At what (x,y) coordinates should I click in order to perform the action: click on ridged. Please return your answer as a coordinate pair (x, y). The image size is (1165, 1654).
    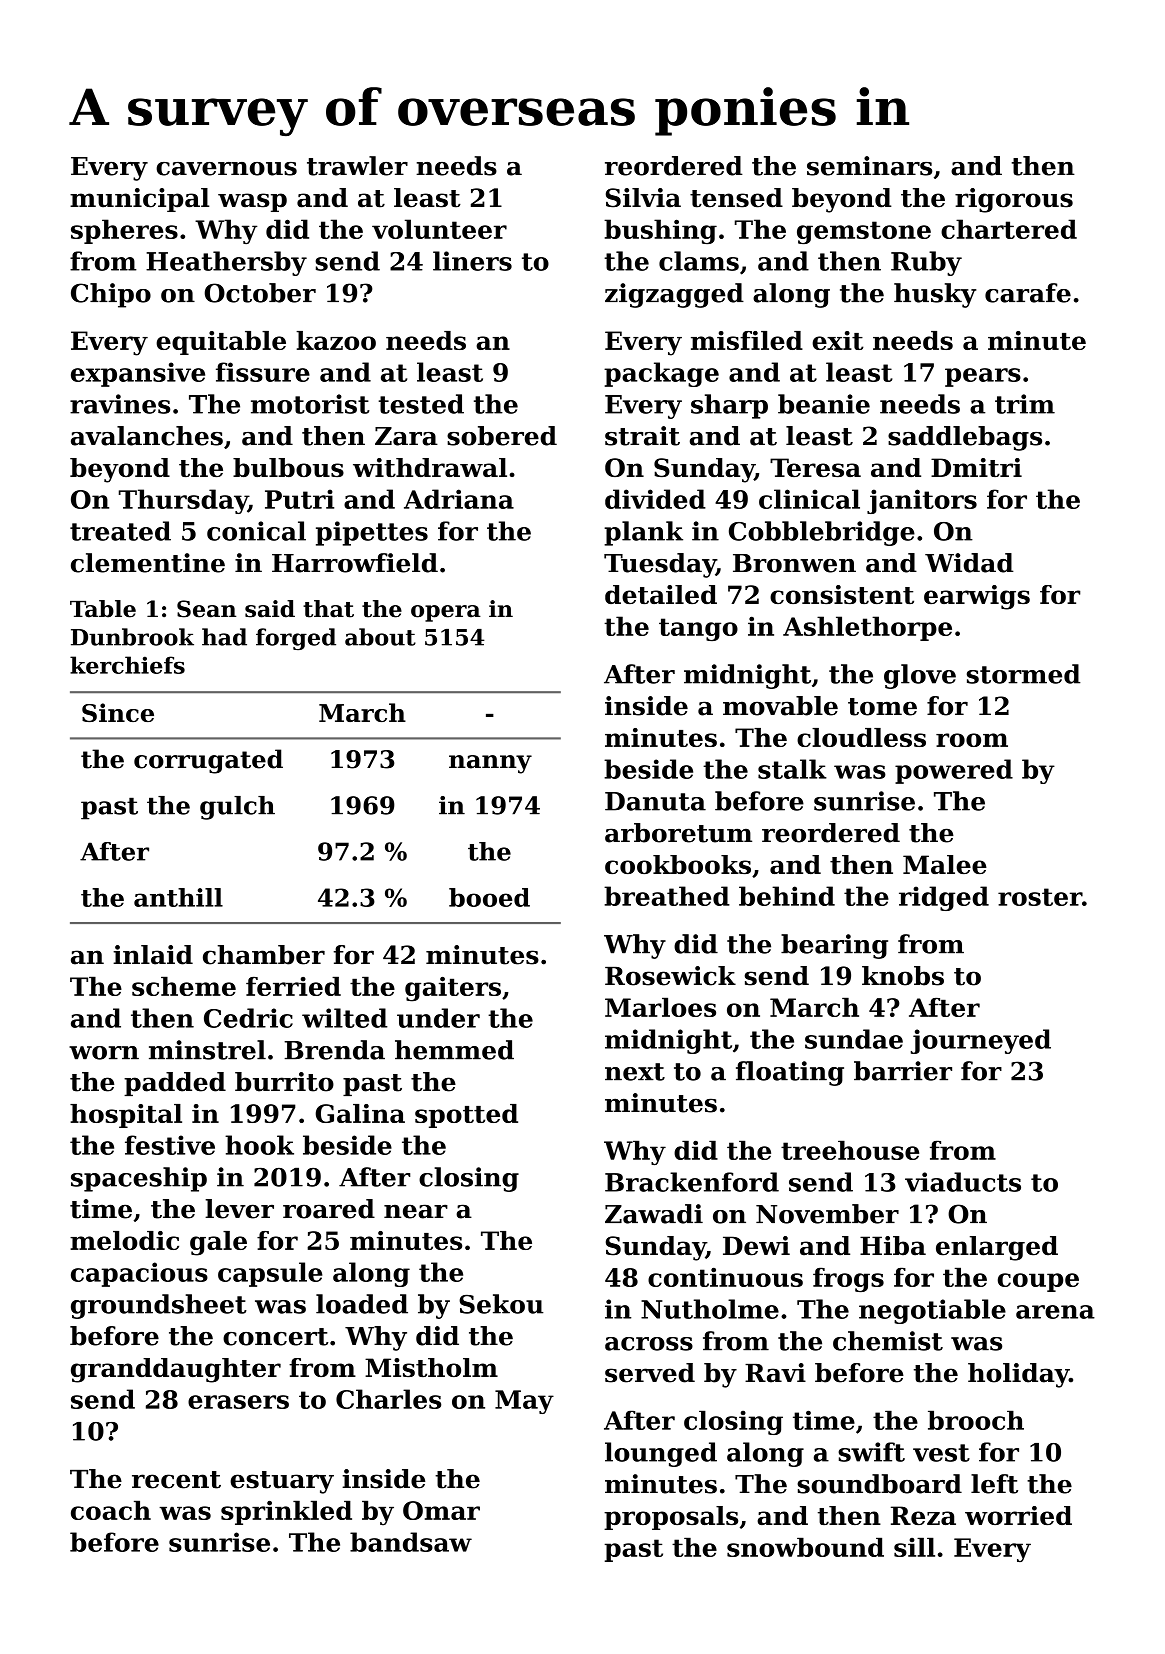
    Looking at the image, I should click on (944, 898).
